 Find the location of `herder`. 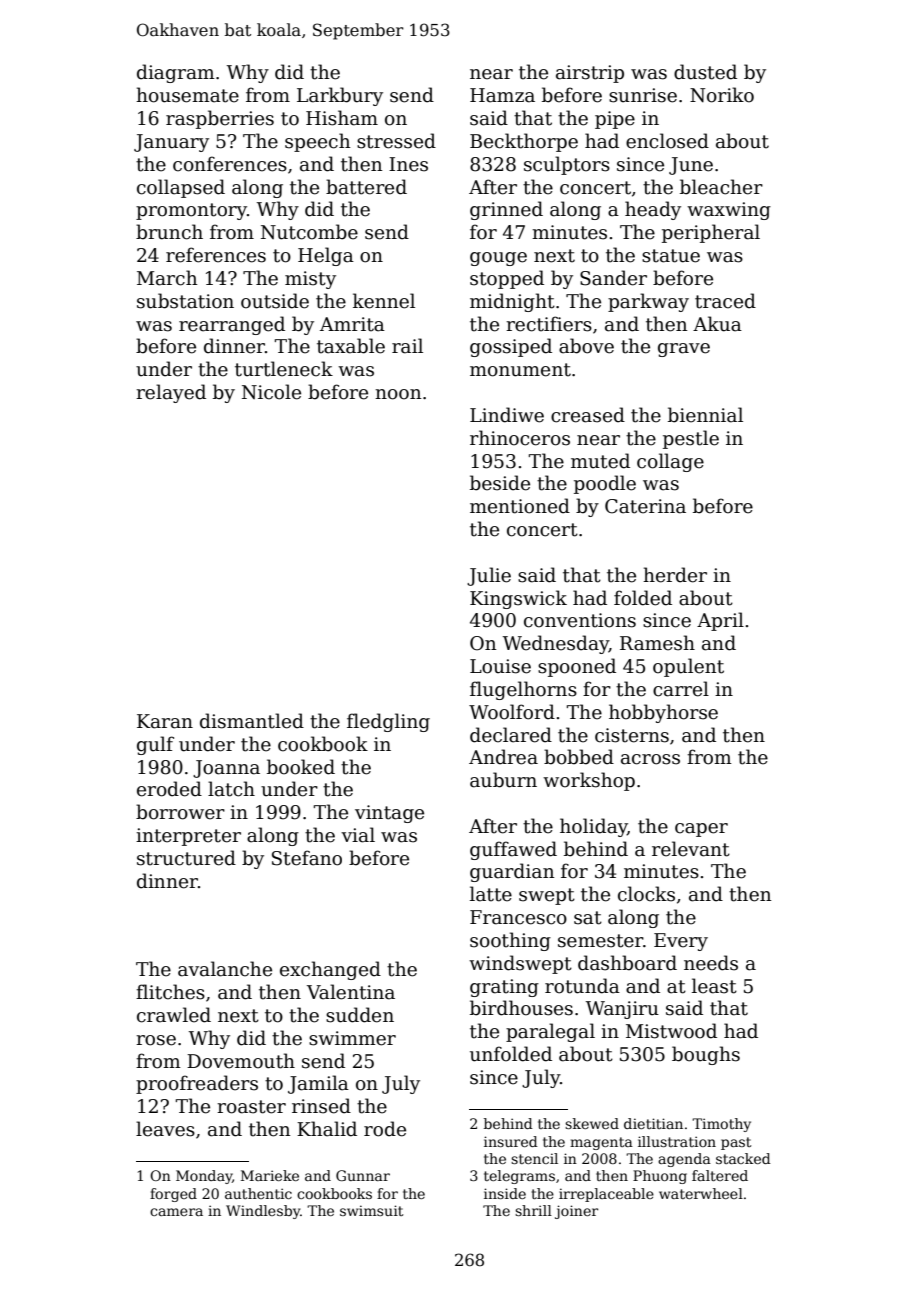

herder is located at coordinates (675, 575).
